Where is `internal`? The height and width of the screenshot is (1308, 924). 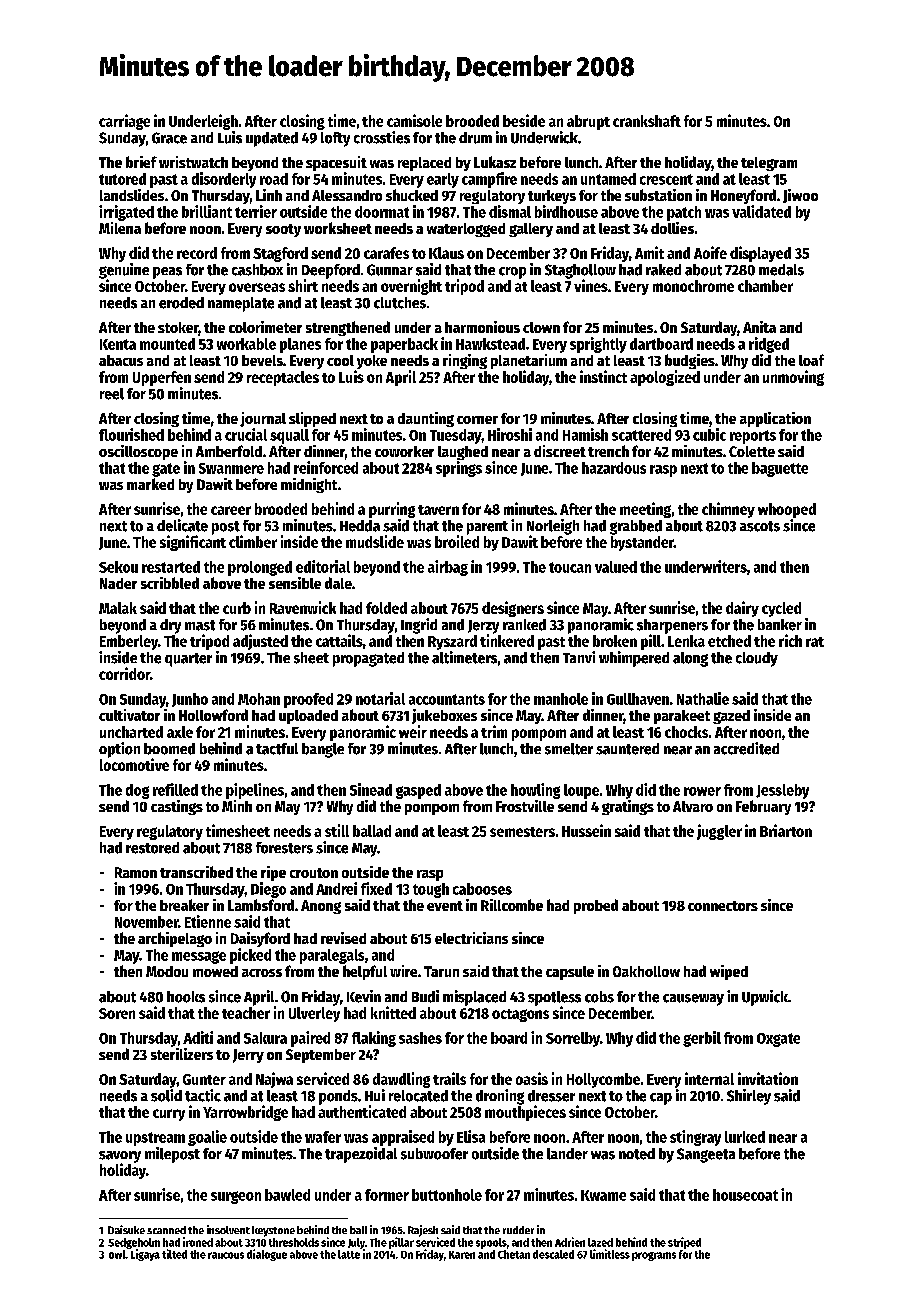
internal is located at coordinates (709, 1078).
